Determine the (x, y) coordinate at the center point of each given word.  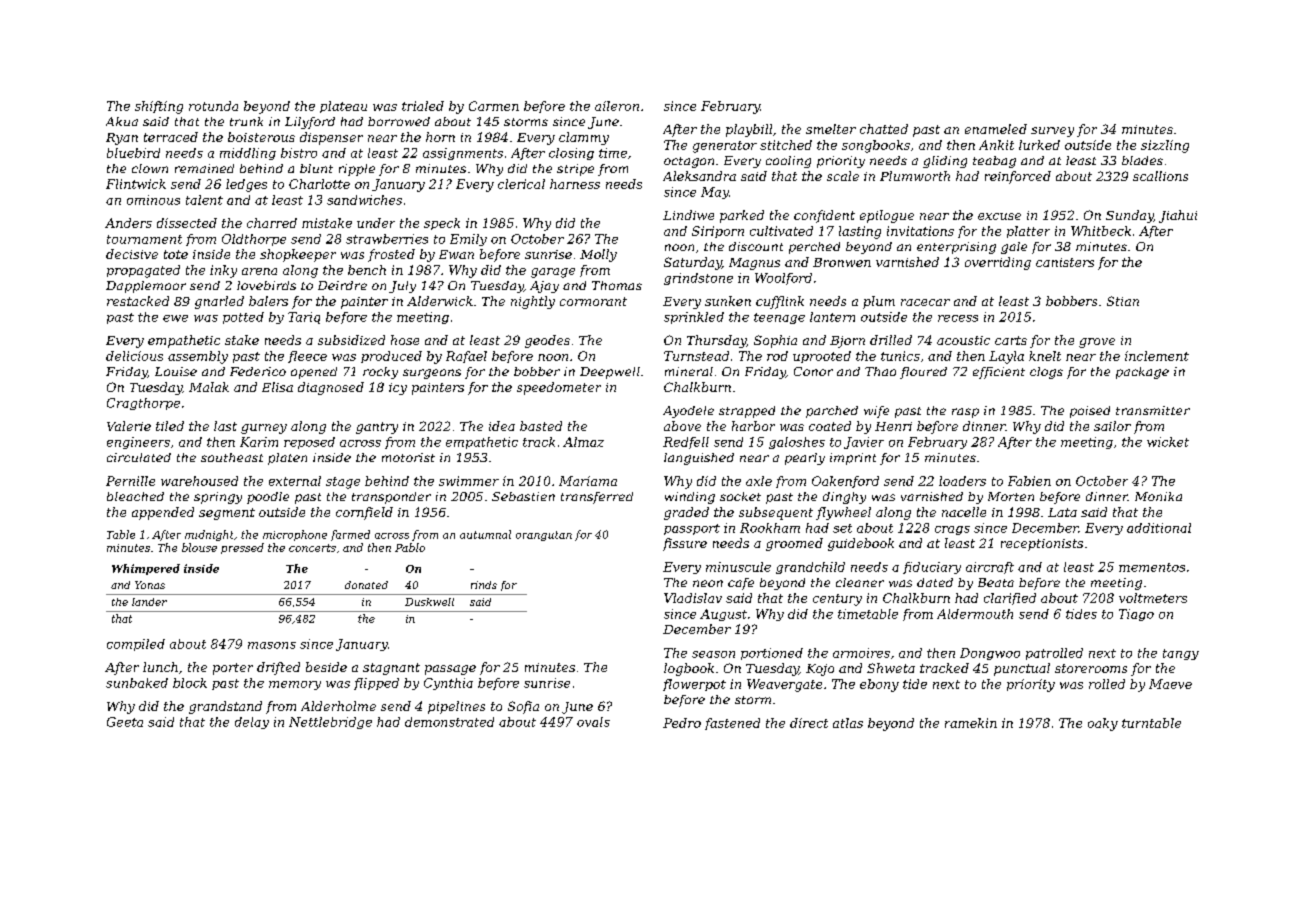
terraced (171, 137)
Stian (1123, 301)
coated (830, 426)
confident (824, 216)
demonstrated (449, 722)
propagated (143, 271)
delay (252, 723)
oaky (1103, 724)
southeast (232, 457)
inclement (1157, 356)
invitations (920, 231)
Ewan (456, 254)
